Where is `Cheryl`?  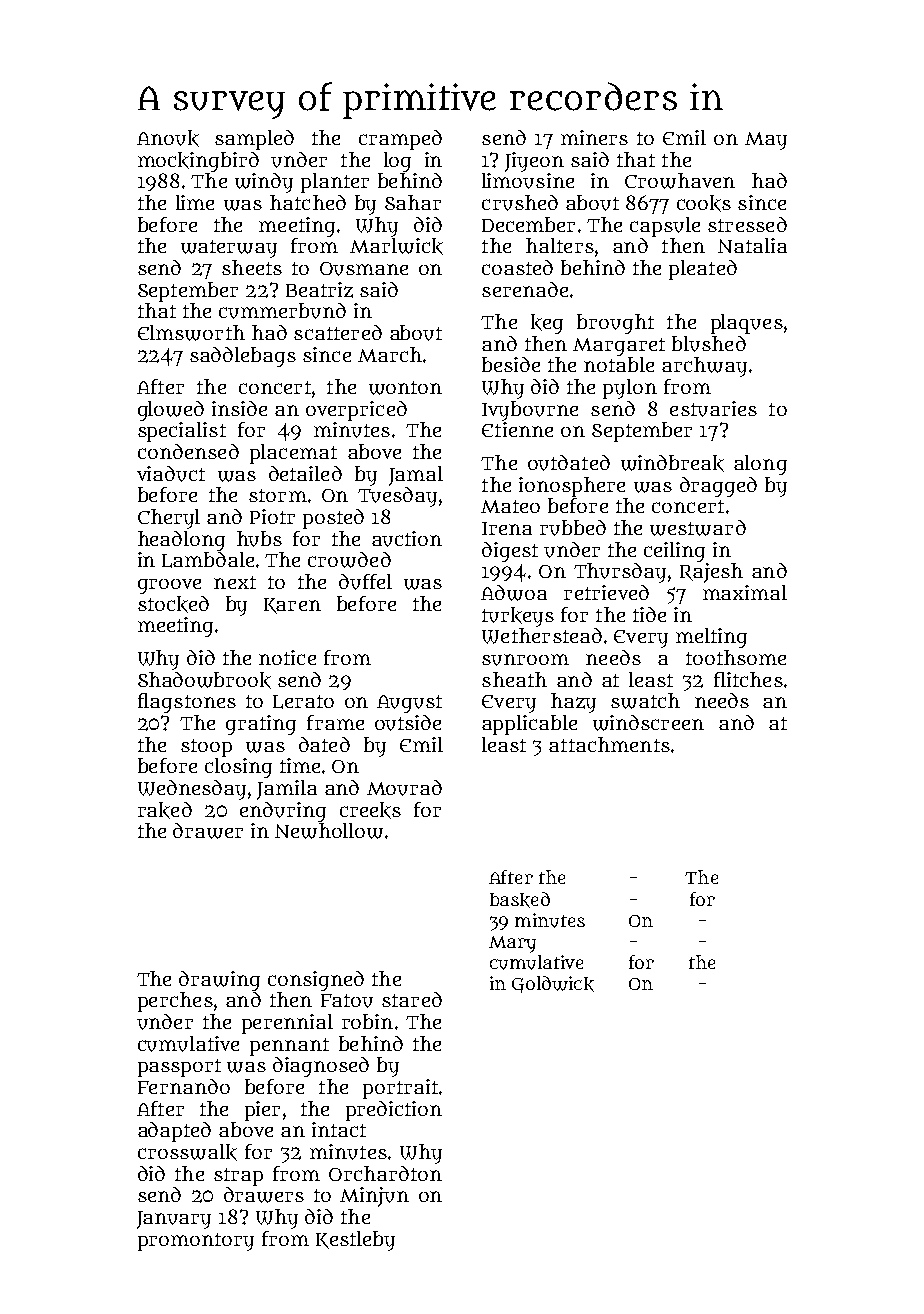 Cheryl is located at coordinates (169, 519).
